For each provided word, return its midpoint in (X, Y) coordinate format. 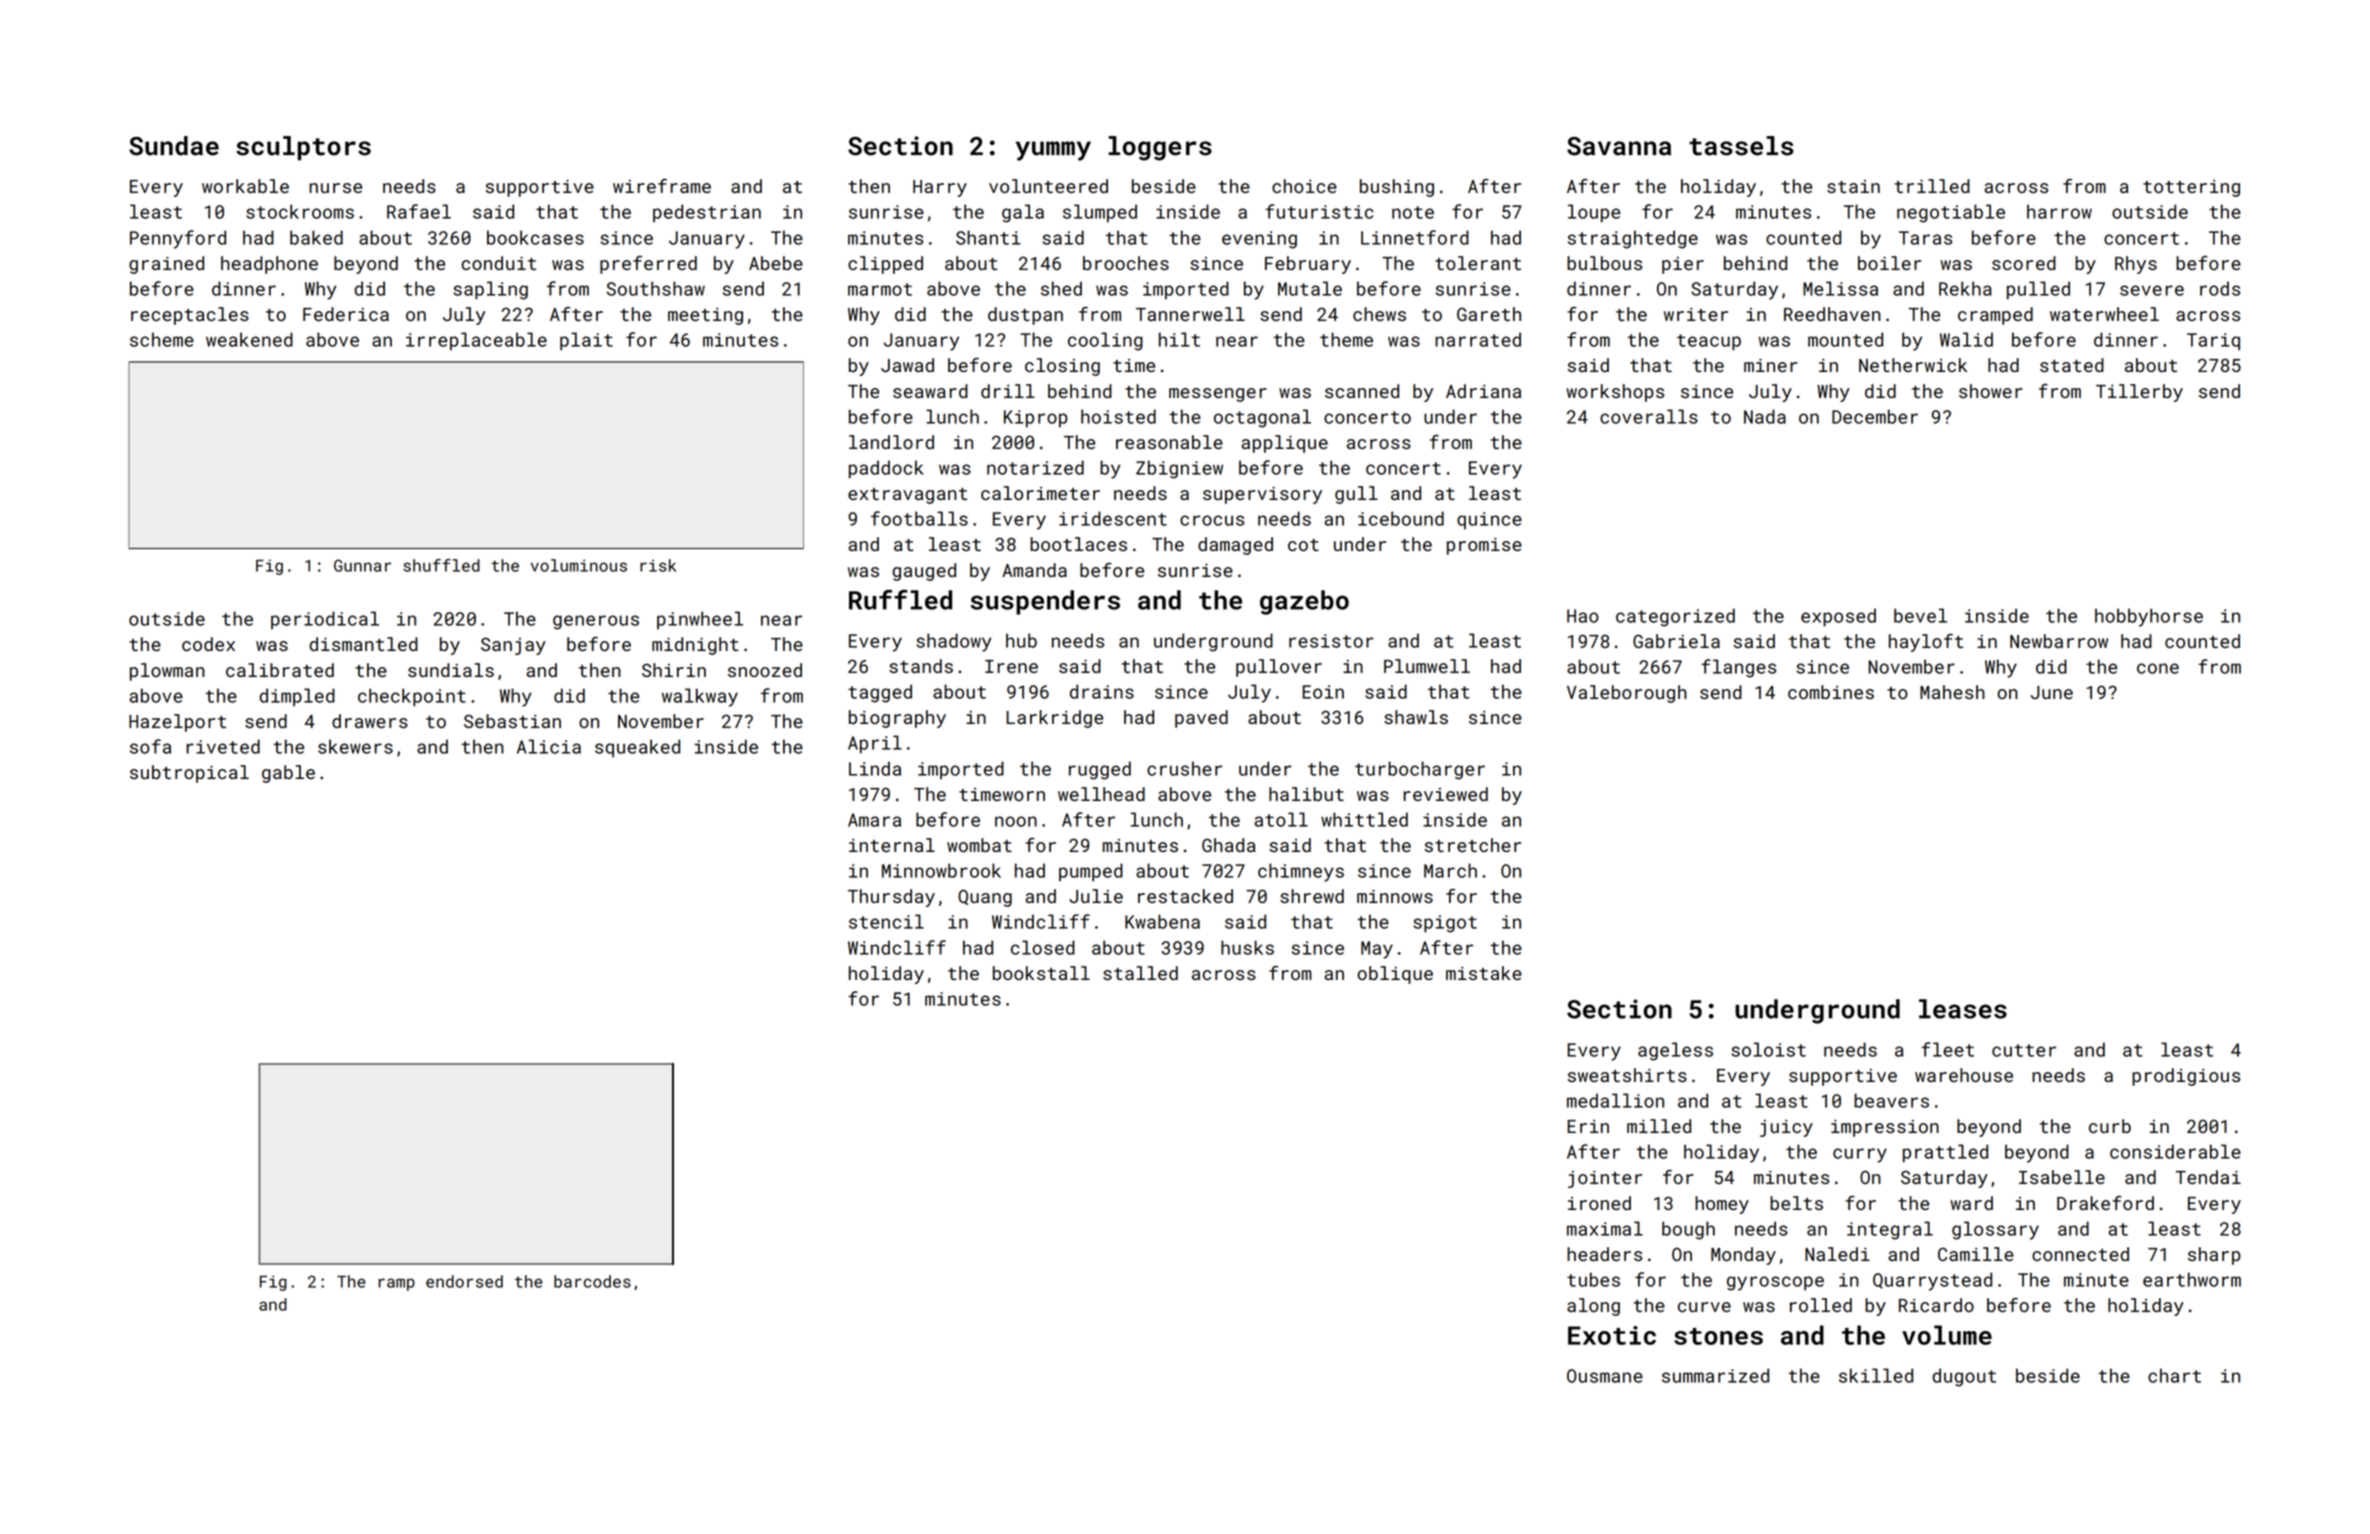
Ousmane (1605, 1376)
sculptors (303, 148)
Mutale (1310, 288)
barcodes (592, 1281)
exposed (1838, 617)
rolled (1821, 1305)
